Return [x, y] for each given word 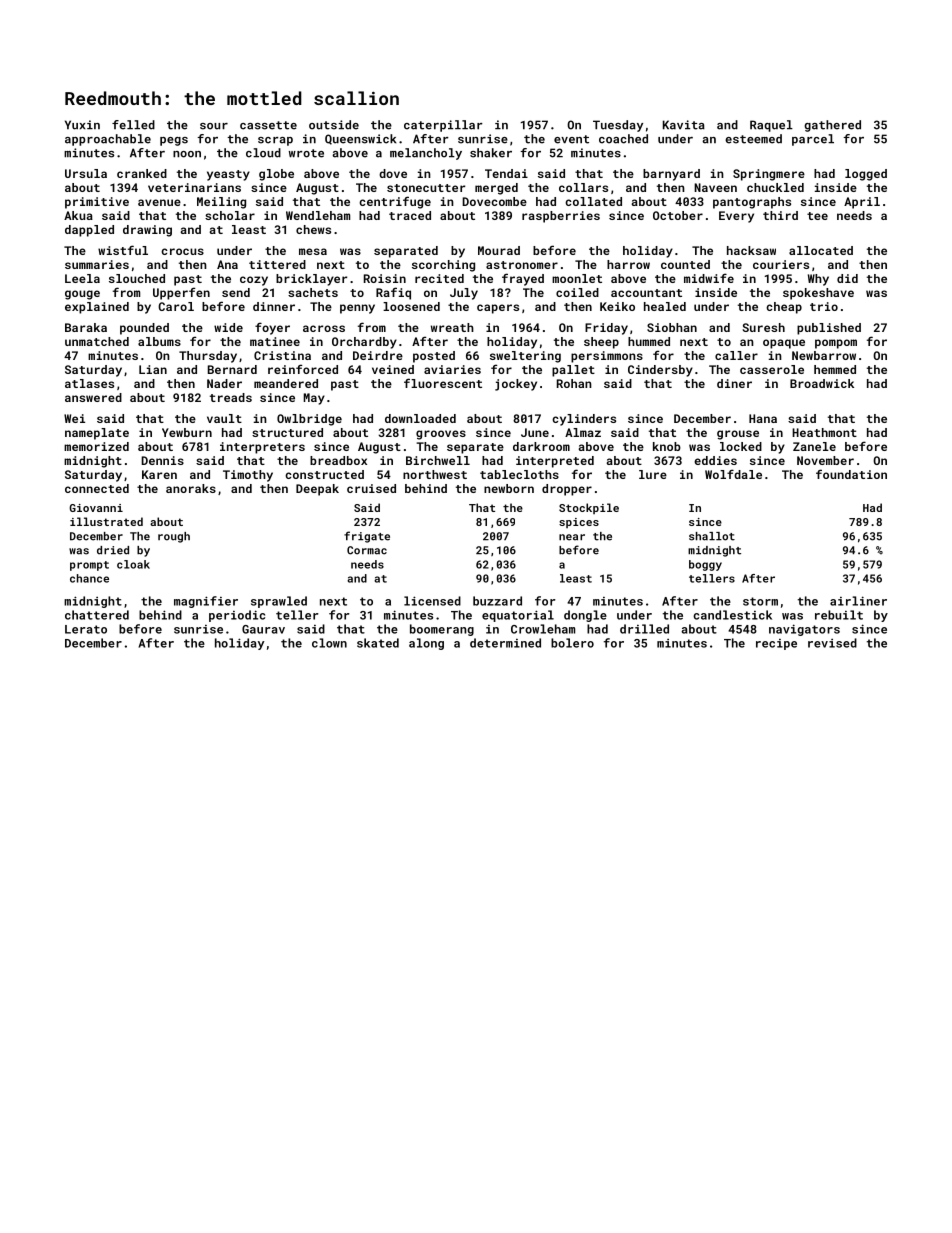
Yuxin [82, 125]
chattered [97, 615]
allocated [821, 250]
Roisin [385, 278]
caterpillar [443, 126]
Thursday [208, 357]
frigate [367, 537]
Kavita [684, 125]
